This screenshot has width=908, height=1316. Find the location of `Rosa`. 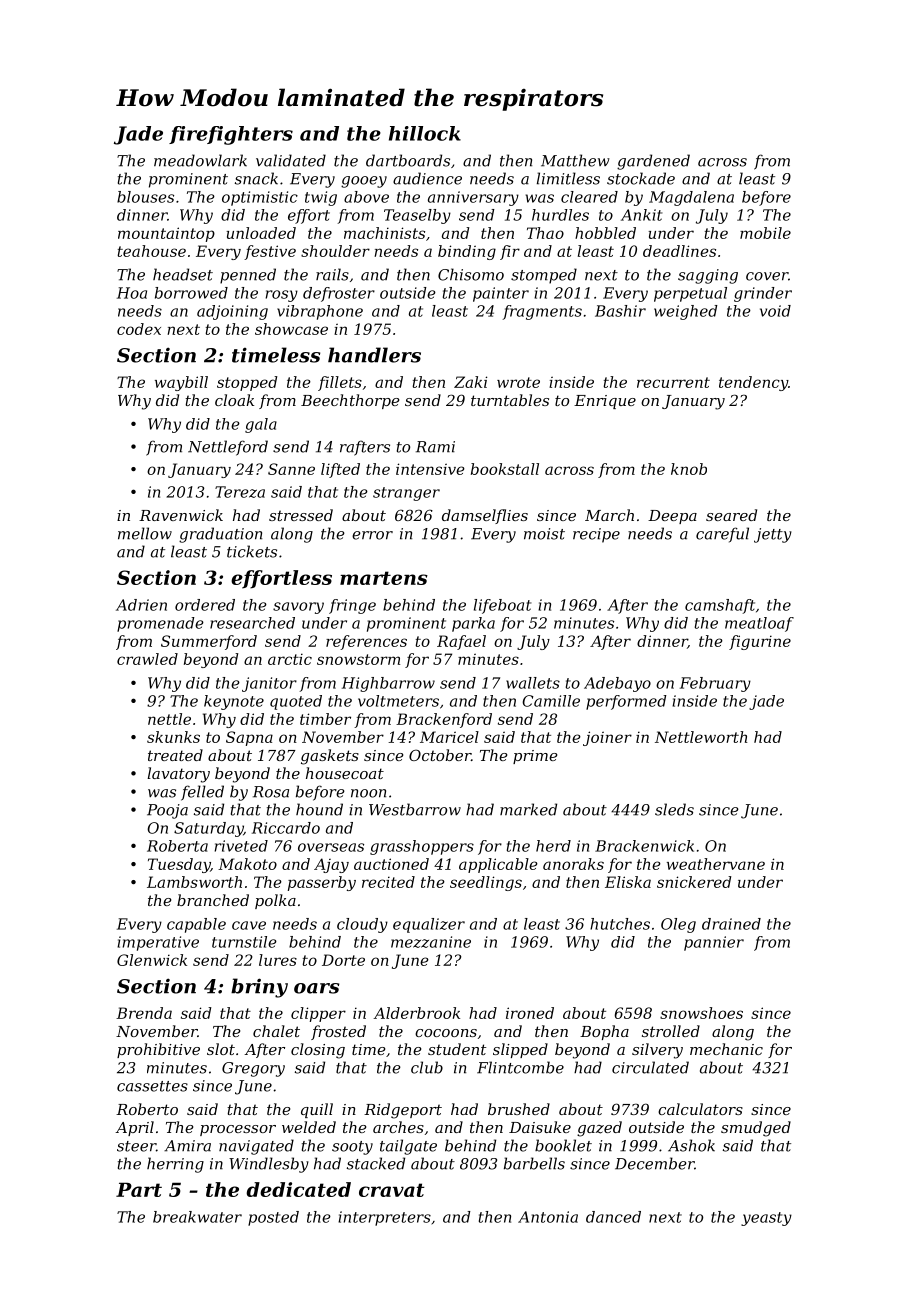

Rosa is located at coordinates (271, 792).
